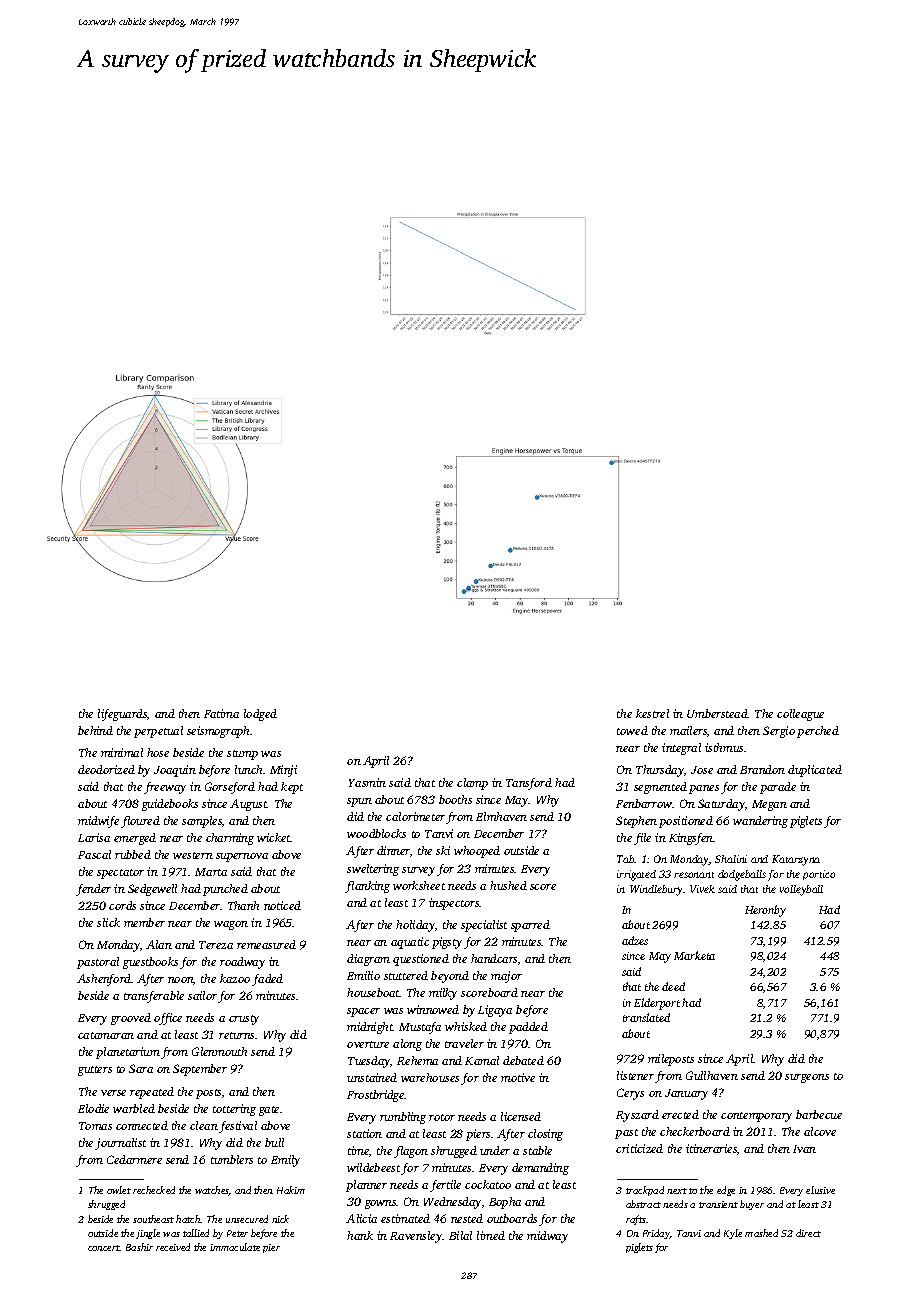  What do you see at coordinates (506, 977) in the image?
I see `major` at bounding box center [506, 977].
